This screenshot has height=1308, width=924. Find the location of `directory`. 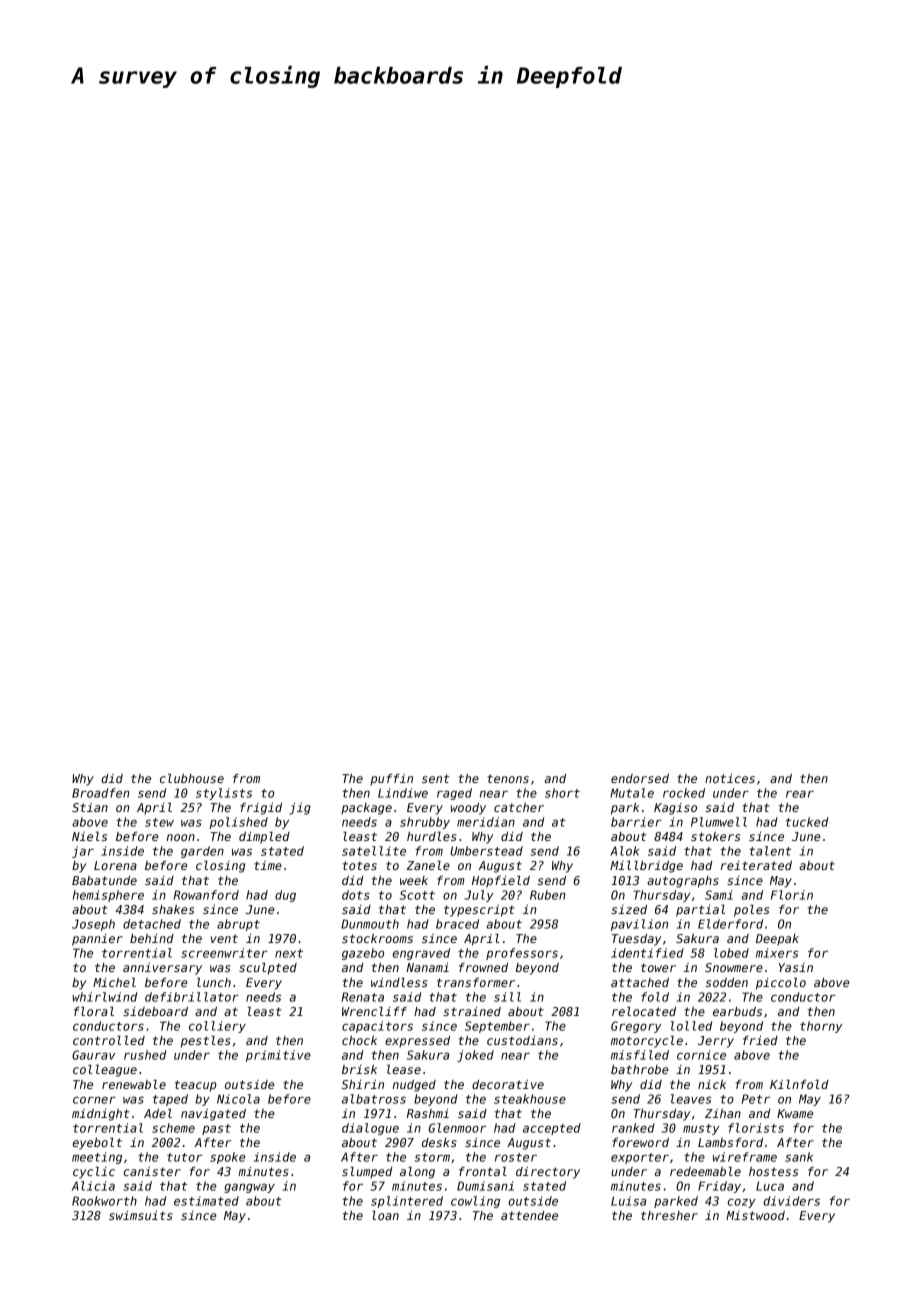

directory is located at coordinates (548, 1173).
